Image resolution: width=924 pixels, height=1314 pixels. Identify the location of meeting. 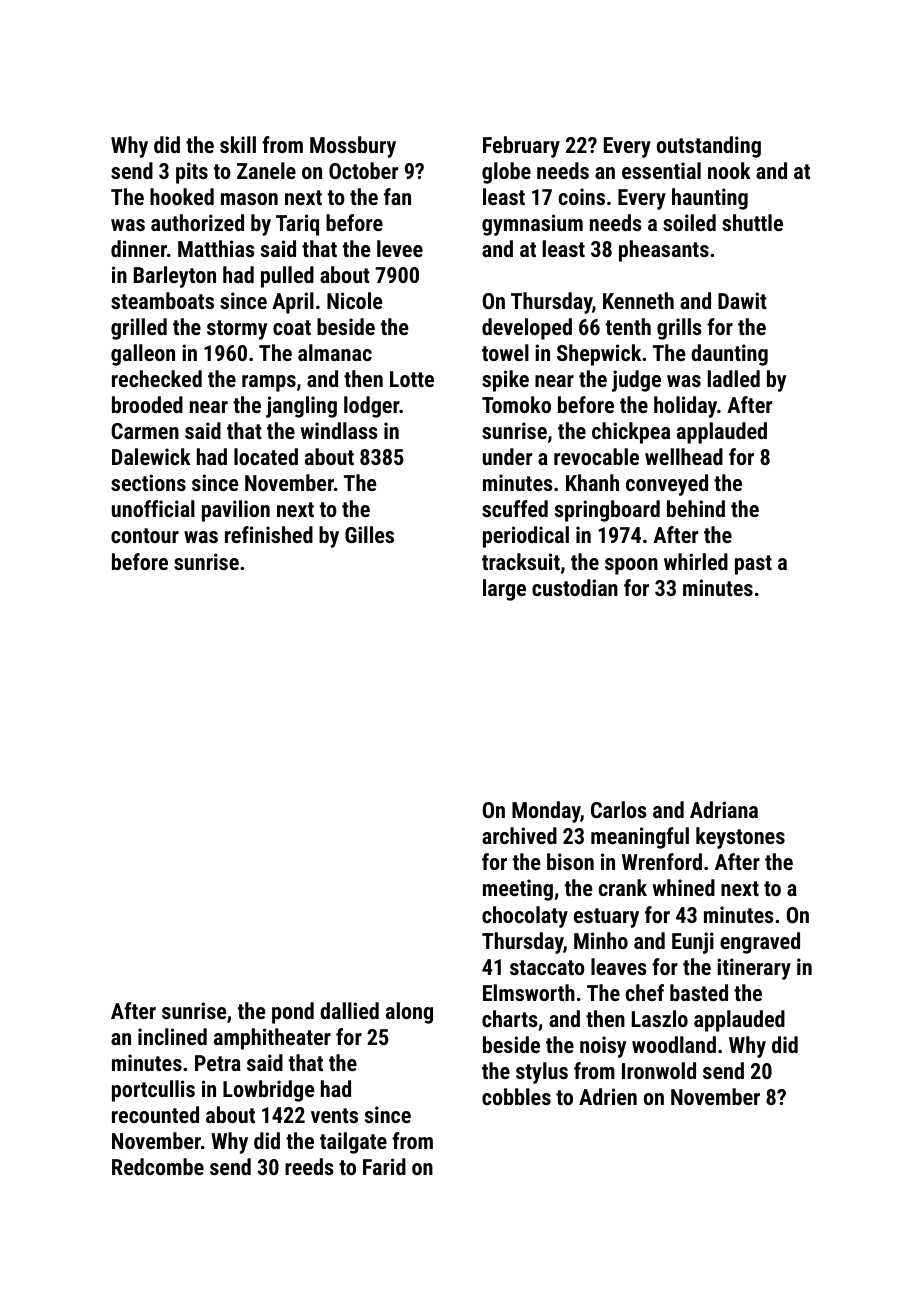
(518, 890).
